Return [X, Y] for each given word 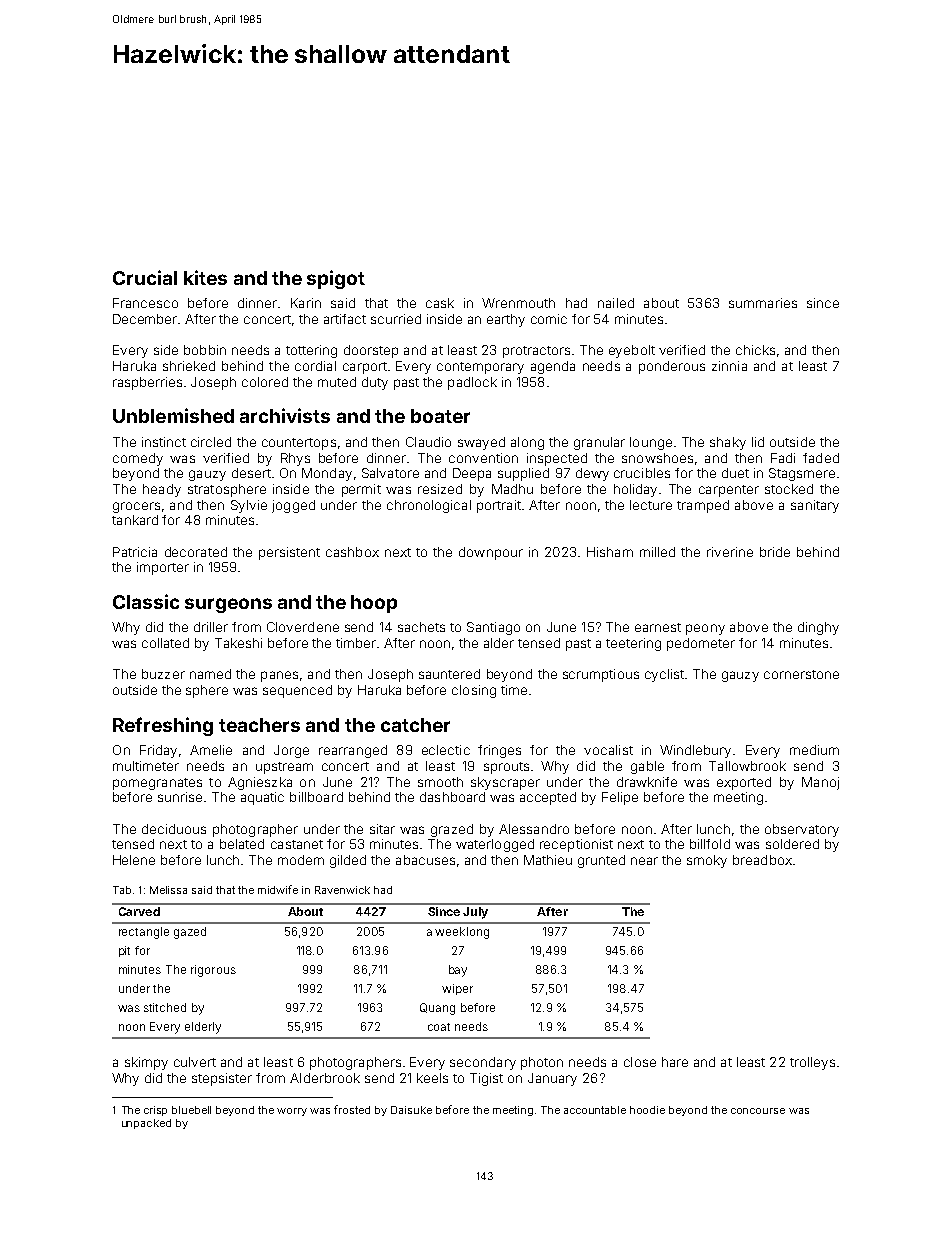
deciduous [174, 829]
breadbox [762, 860]
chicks [755, 350]
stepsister [222, 1079]
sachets [421, 627]
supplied [523, 474]
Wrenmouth [518, 303]
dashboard [452, 797]
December [146, 319]
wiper [457, 989]
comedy [138, 459]
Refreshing [163, 726]
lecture [651, 505]
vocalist [608, 750]
